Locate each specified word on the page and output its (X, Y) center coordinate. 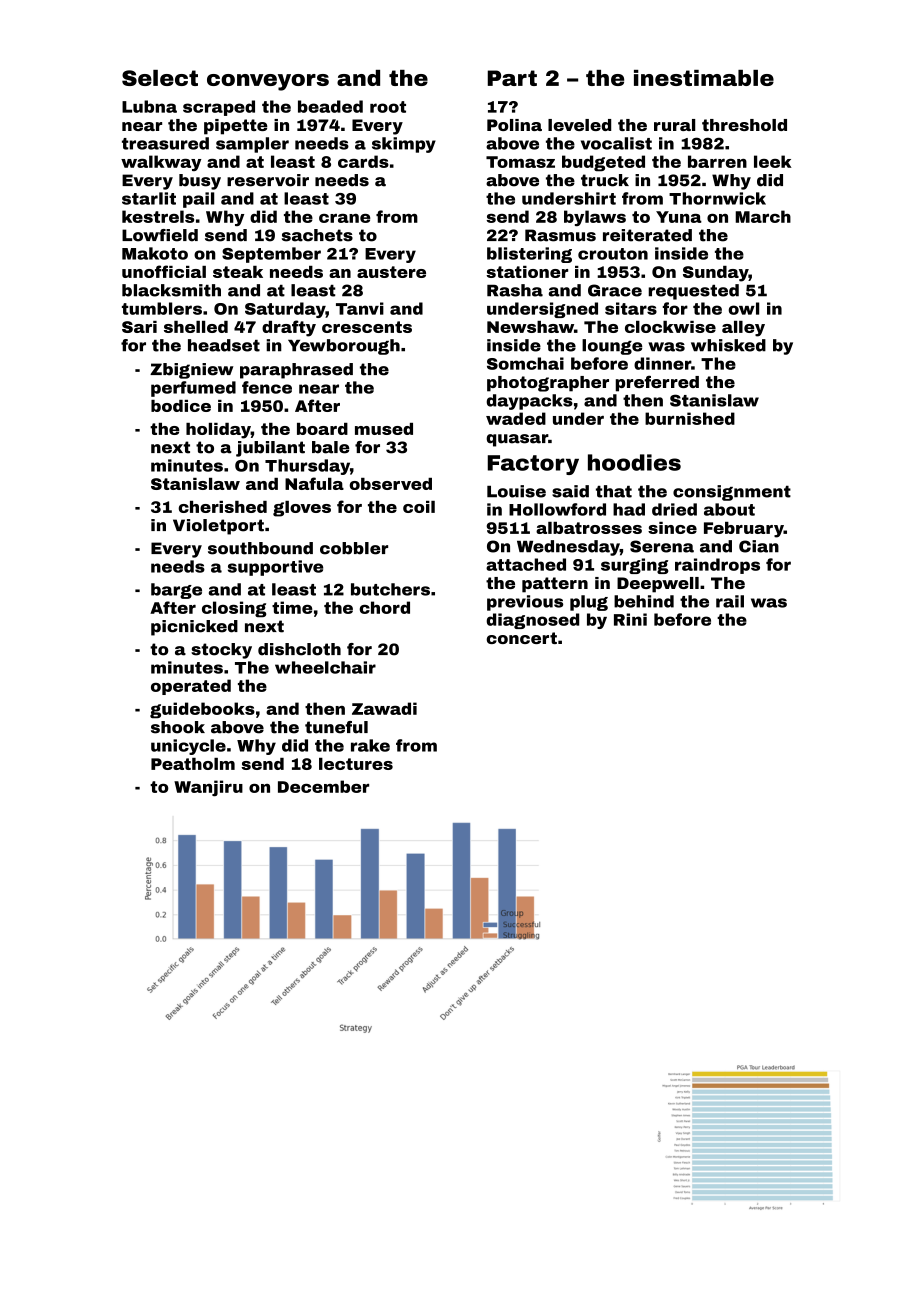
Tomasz (520, 162)
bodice (181, 406)
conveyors (268, 82)
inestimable (704, 78)
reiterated (647, 235)
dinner (662, 363)
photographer (548, 384)
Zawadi (384, 708)
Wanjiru (208, 788)
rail (730, 601)
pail (198, 200)
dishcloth (299, 649)
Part (512, 78)
